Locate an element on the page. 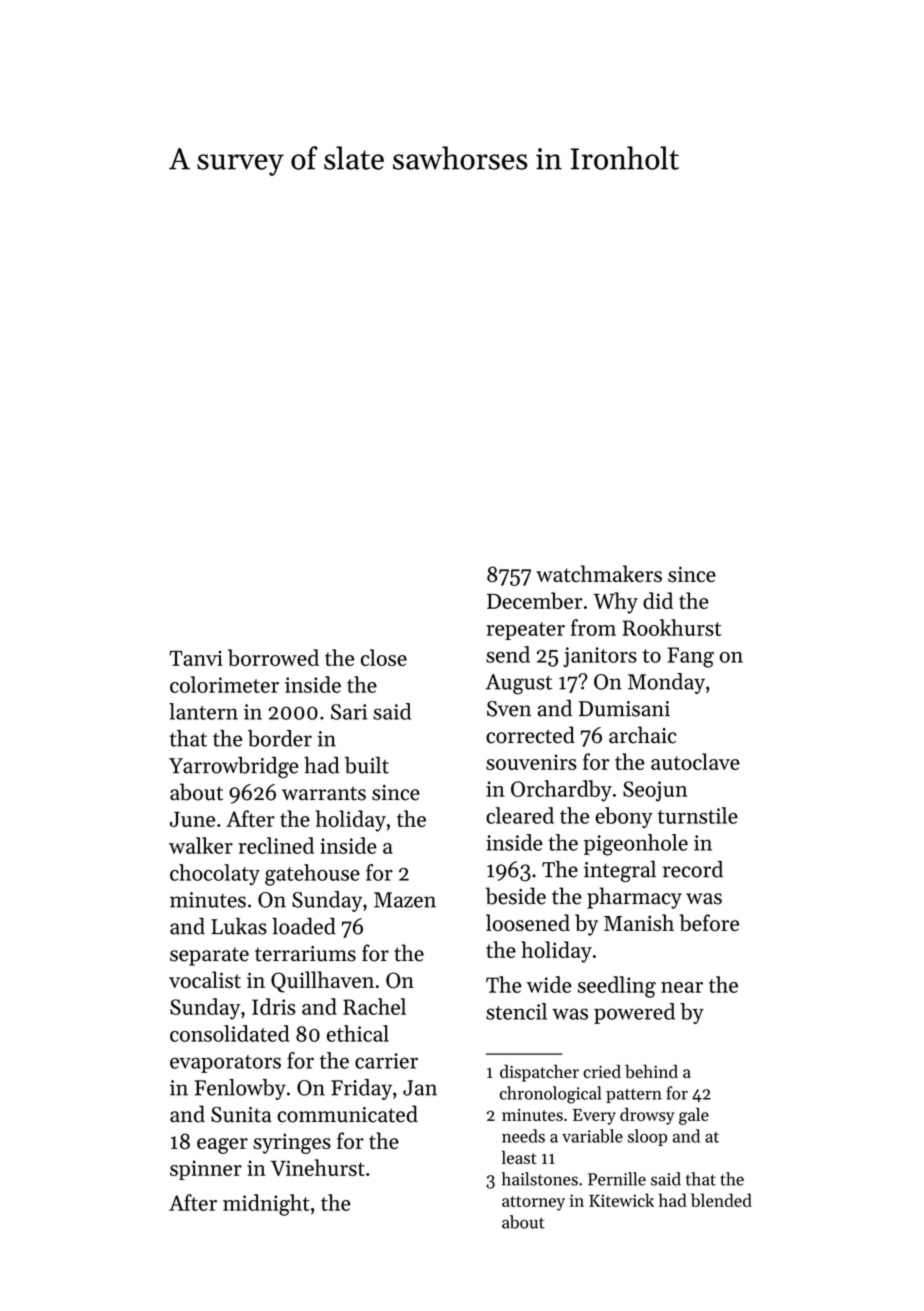 The width and height of the document is (924, 1311). watchmakers is located at coordinates (599, 573).
